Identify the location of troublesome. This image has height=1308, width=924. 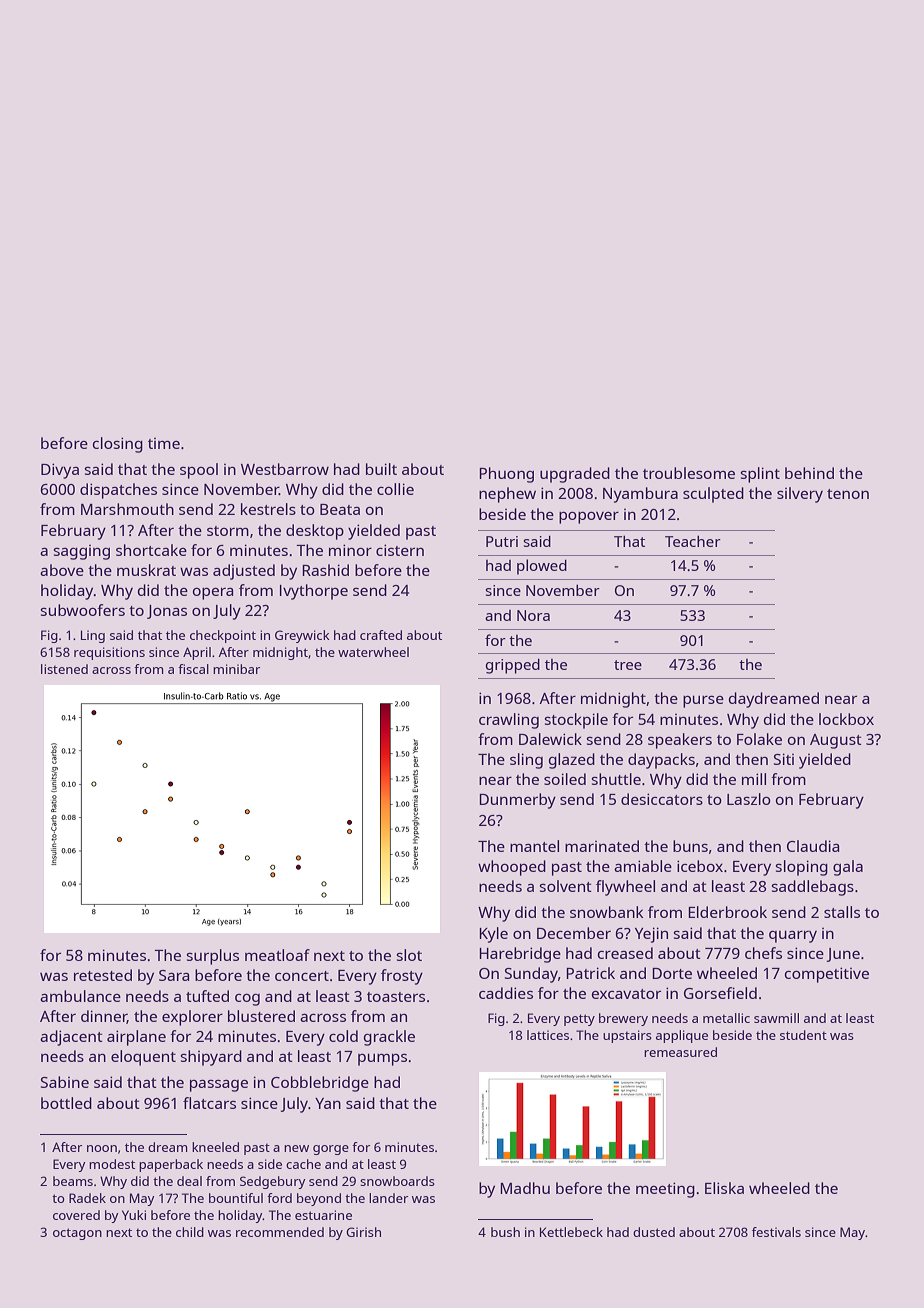
(689, 473).
